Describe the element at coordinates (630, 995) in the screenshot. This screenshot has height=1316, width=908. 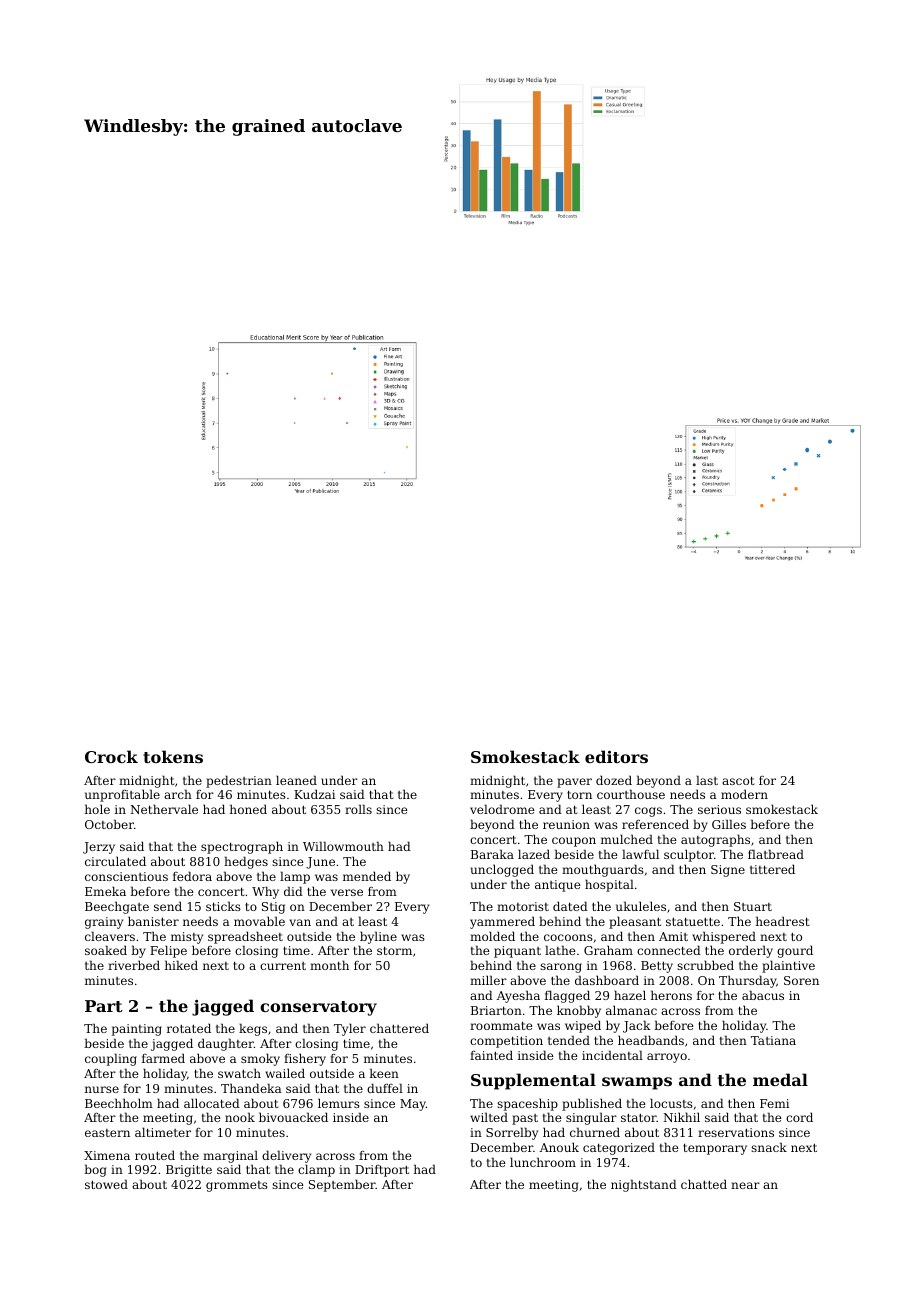
I see `hazel` at that location.
